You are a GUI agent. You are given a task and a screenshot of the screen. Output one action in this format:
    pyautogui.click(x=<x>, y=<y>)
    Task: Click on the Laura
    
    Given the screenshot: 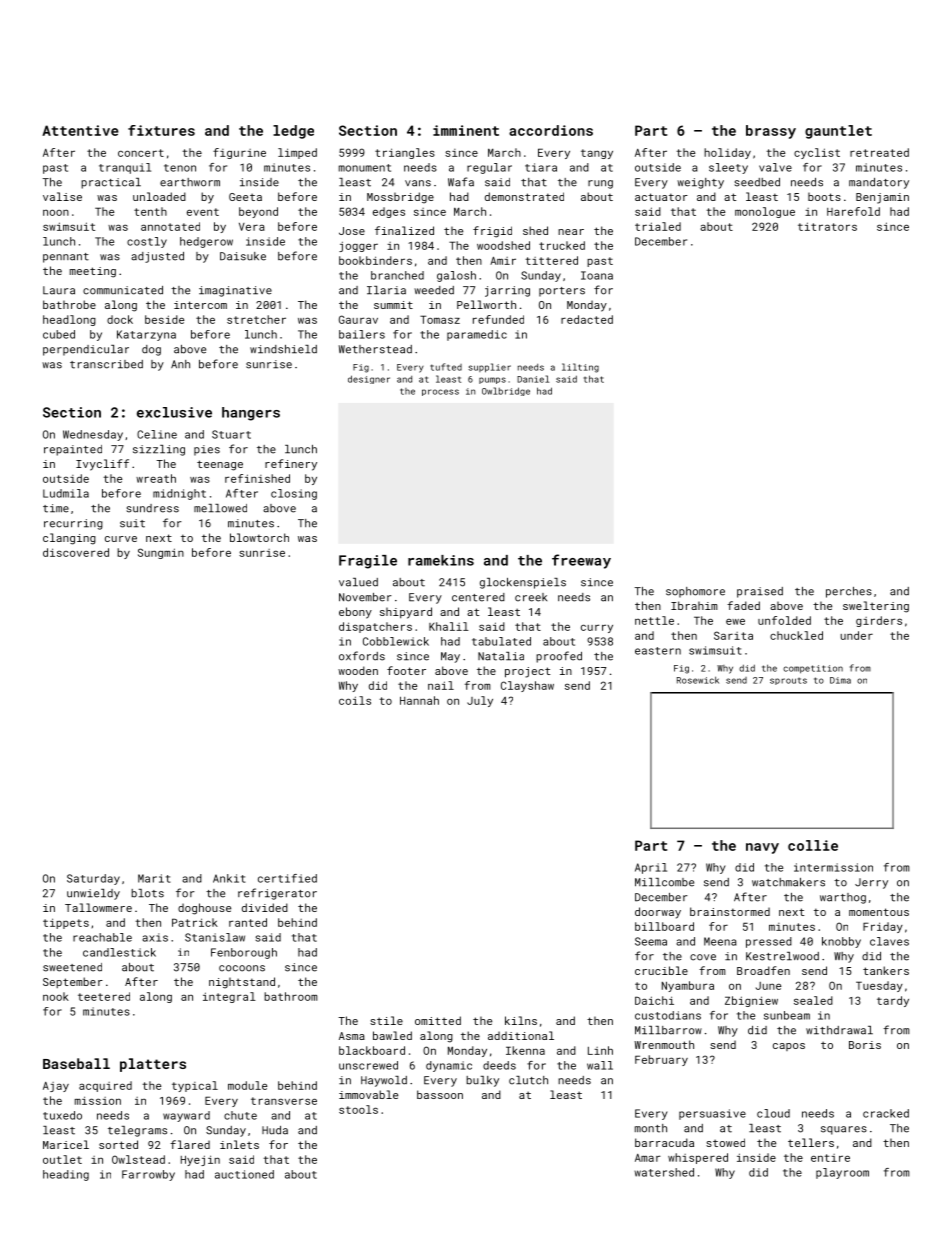 What is the action you would take?
    pyautogui.click(x=59, y=290)
